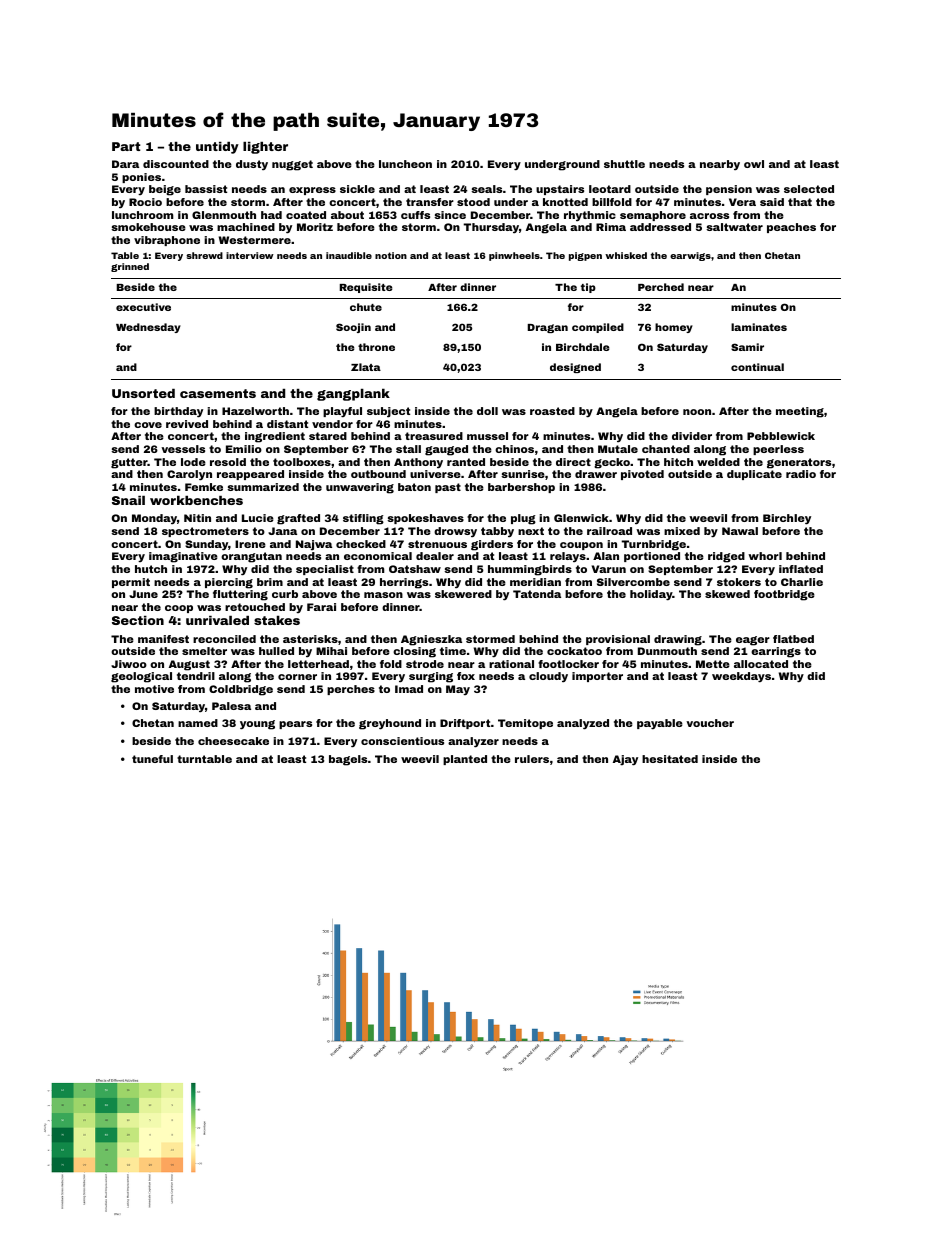 Image resolution: width=952 pixels, height=1233 pixels. Describe the element at coordinates (465, 760) in the document. I see `planted` at that location.
